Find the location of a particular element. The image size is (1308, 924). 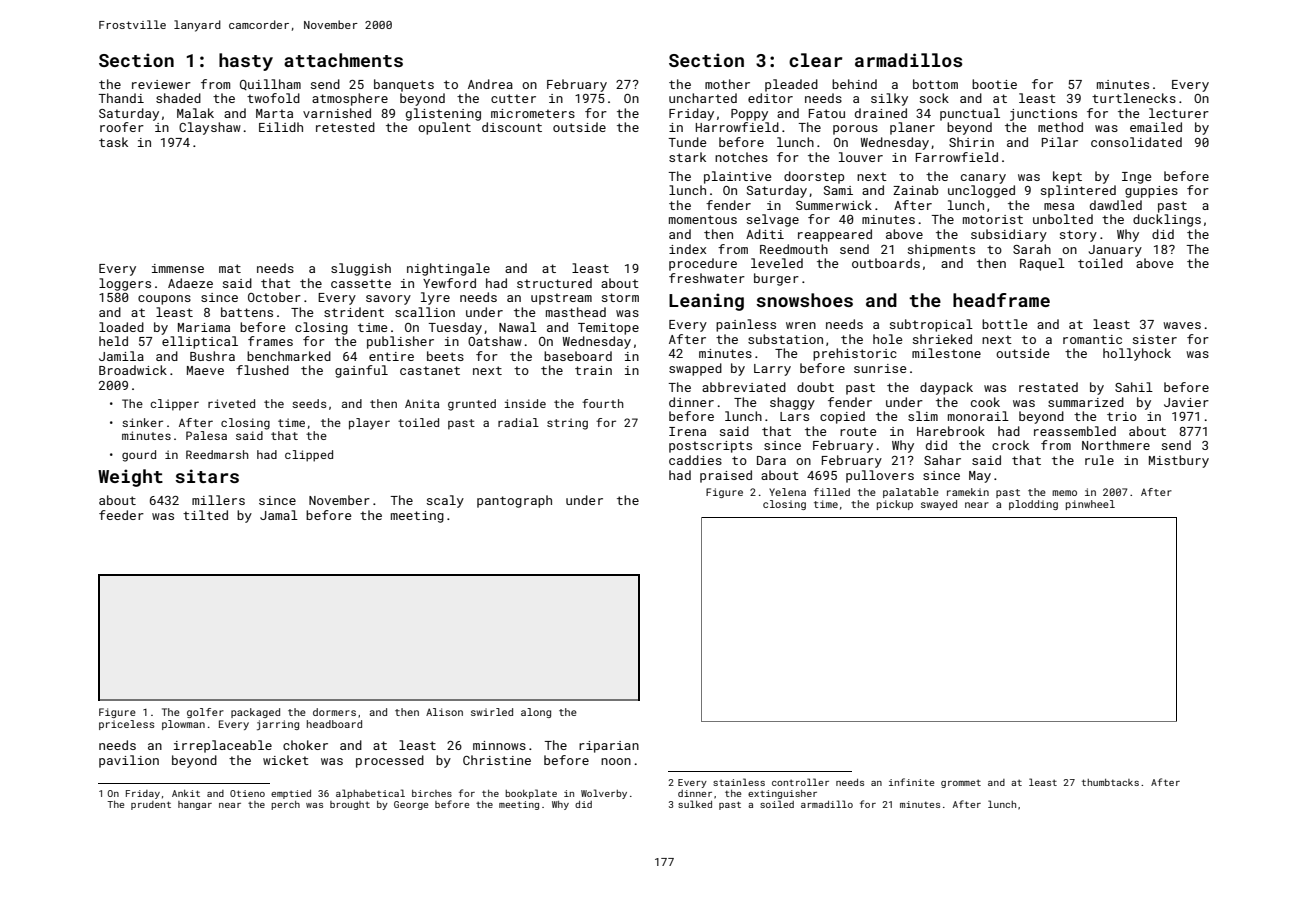

processed is located at coordinates (390, 761).
